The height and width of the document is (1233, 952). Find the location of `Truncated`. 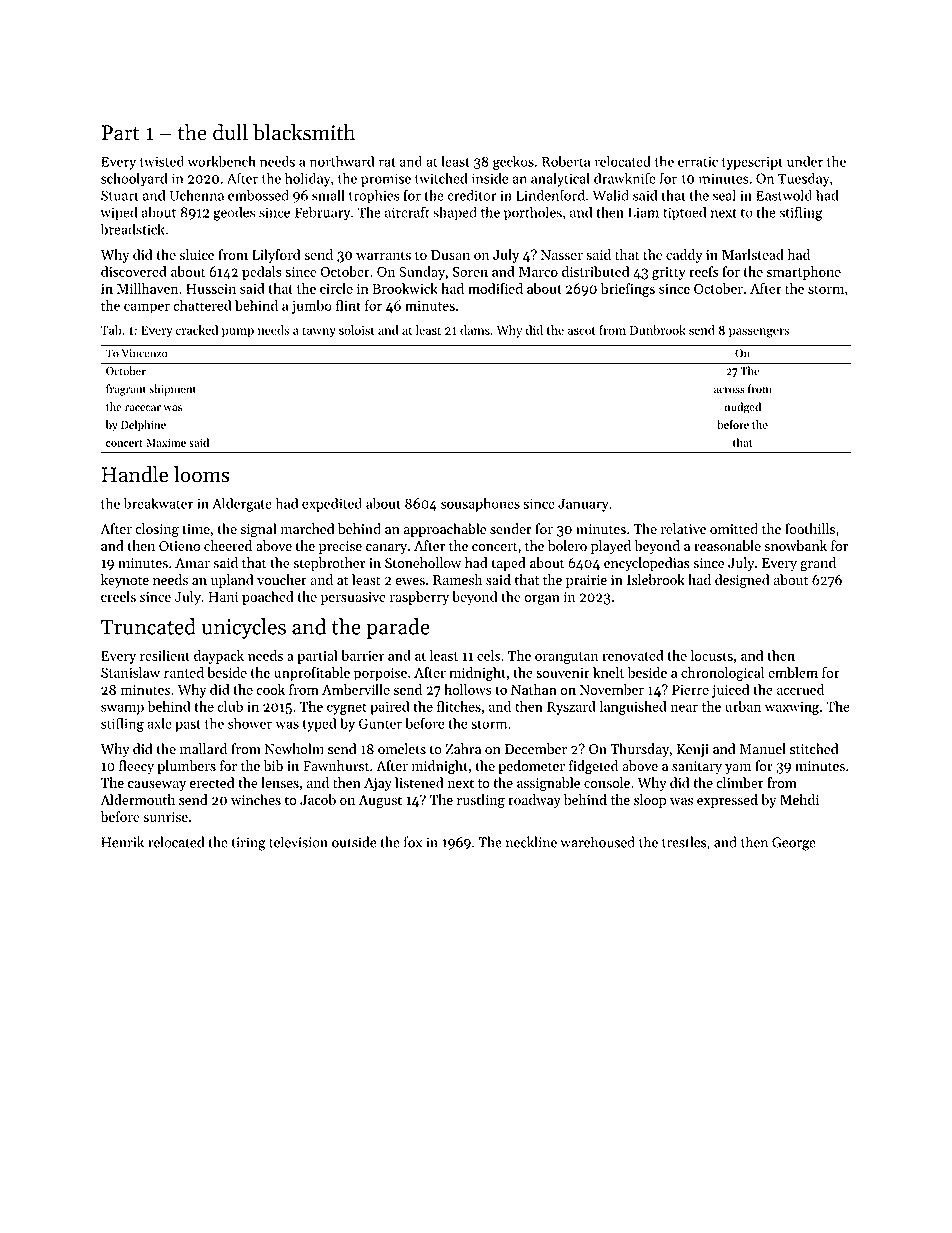

Truncated is located at coordinates (148, 626).
